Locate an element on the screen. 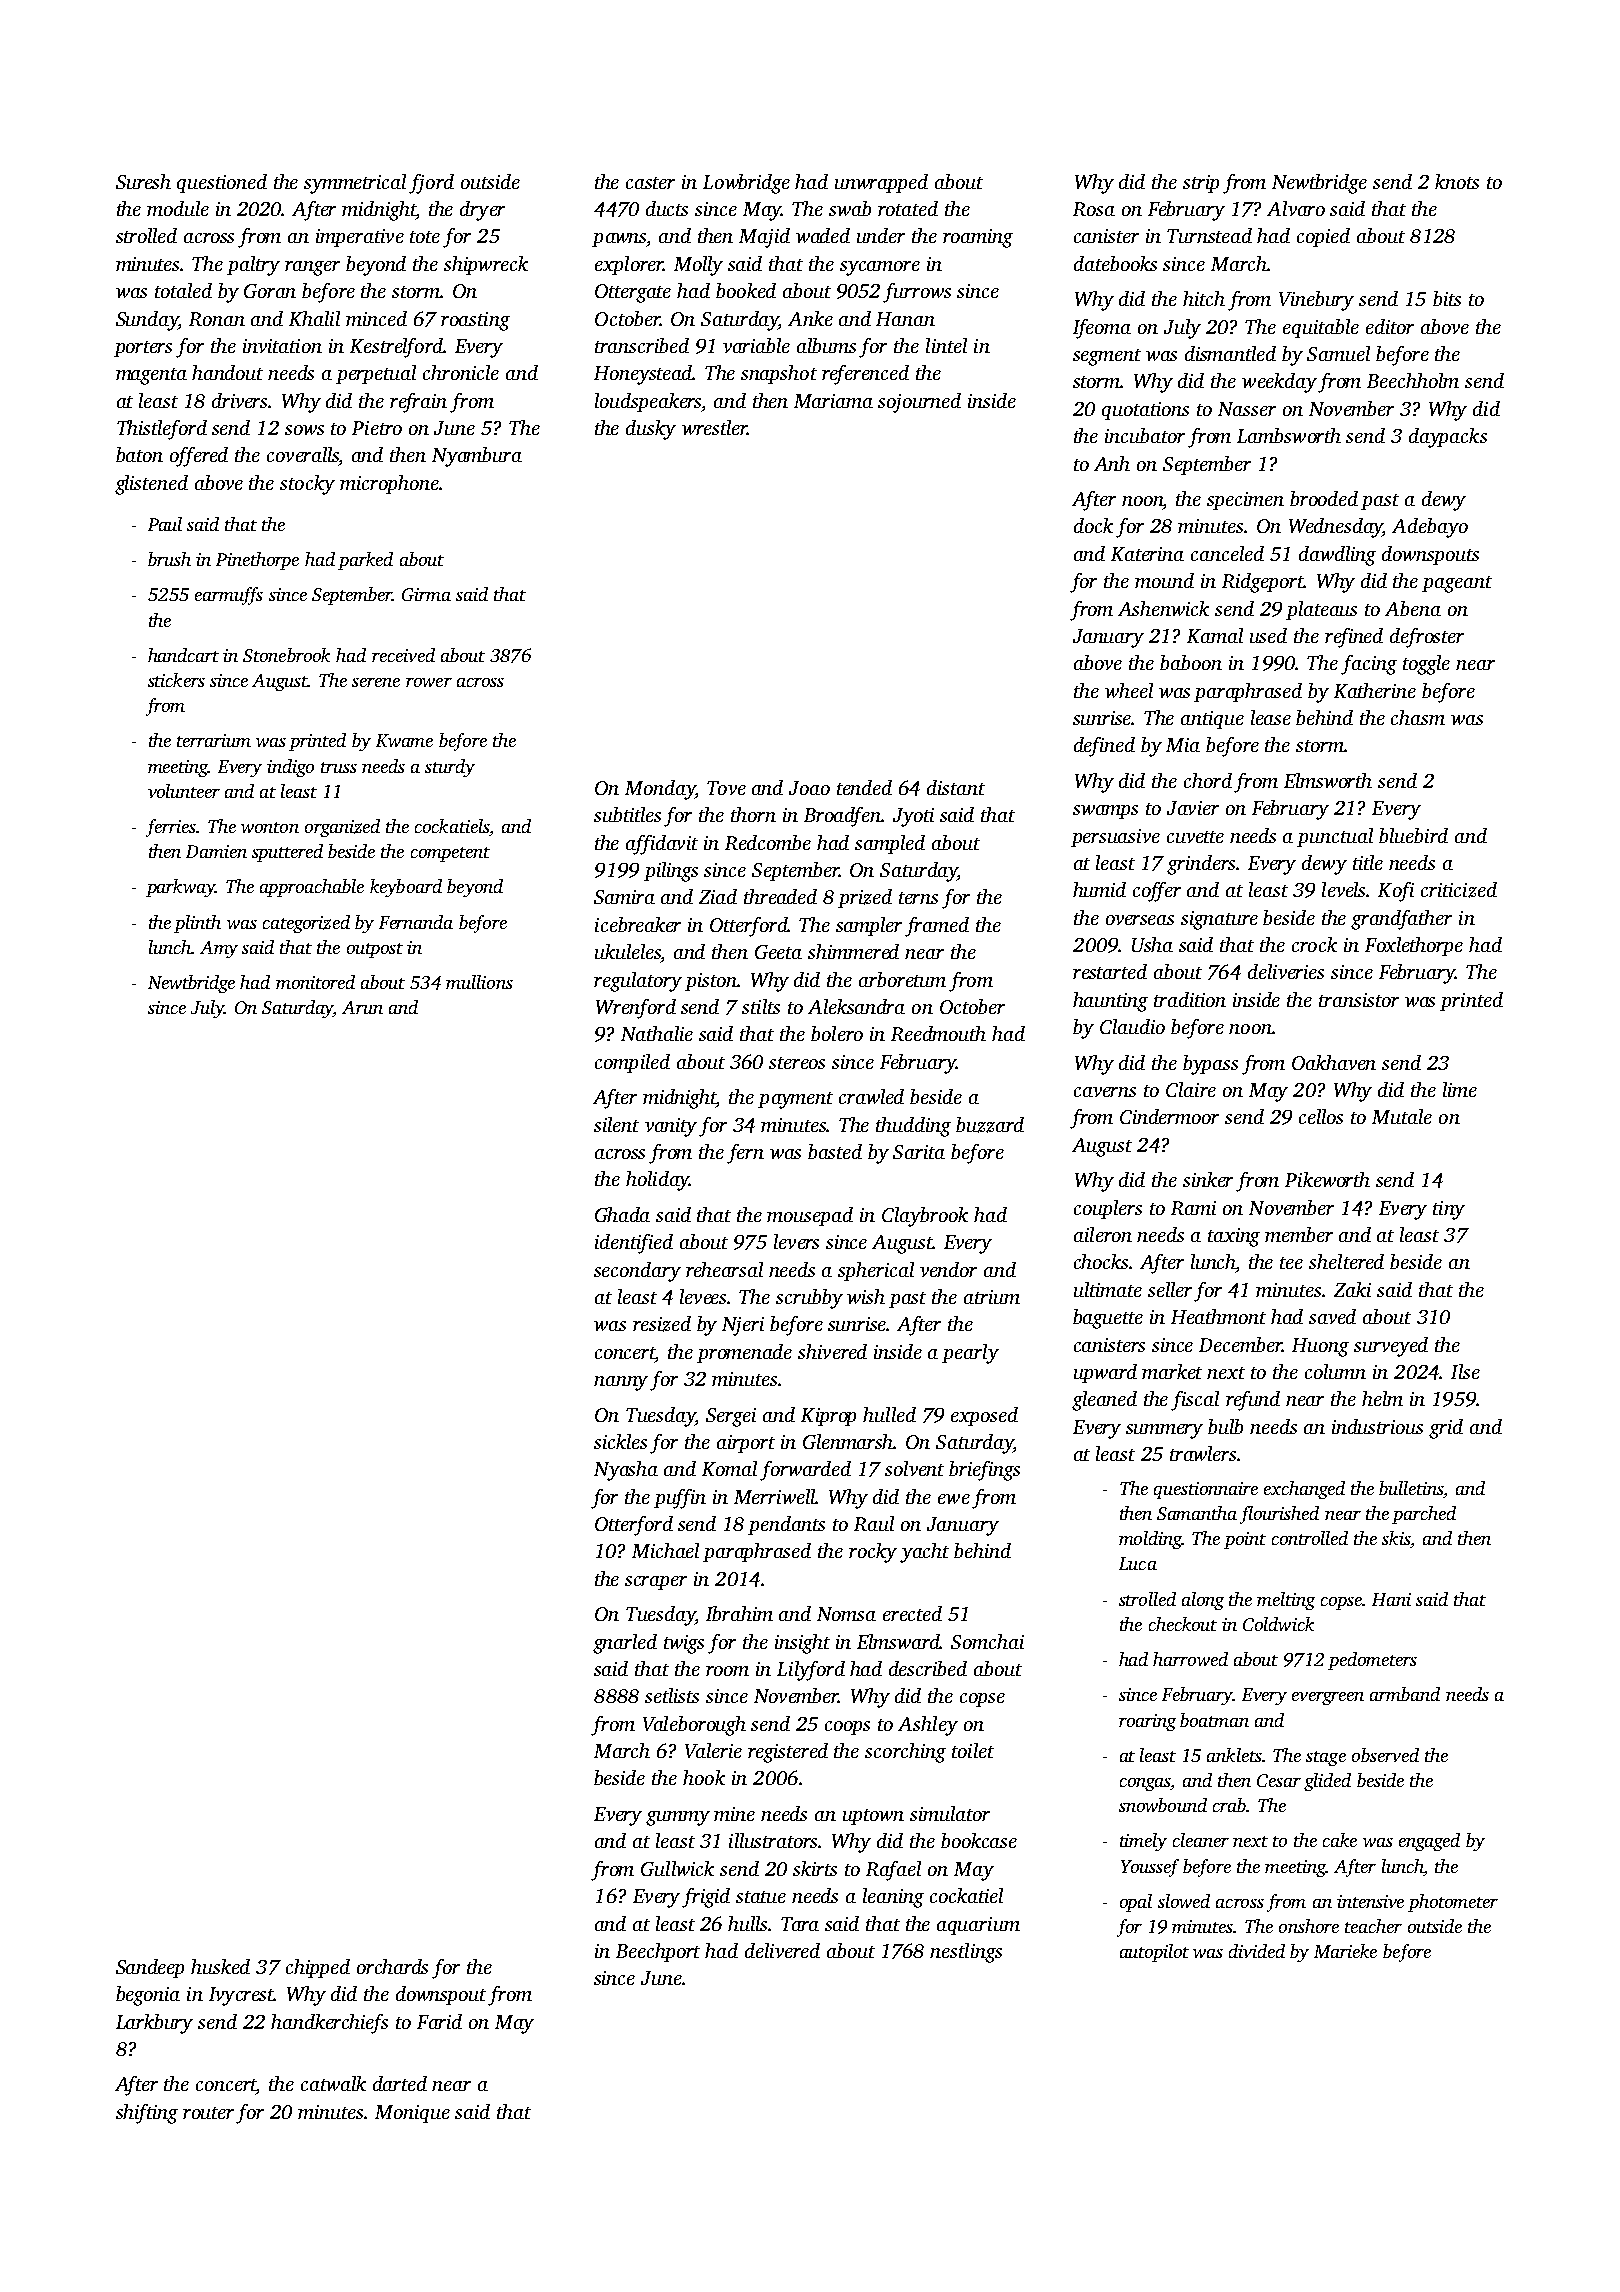 The width and height of the screenshot is (1620, 2292). bolero is located at coordinates (837, 1033).
